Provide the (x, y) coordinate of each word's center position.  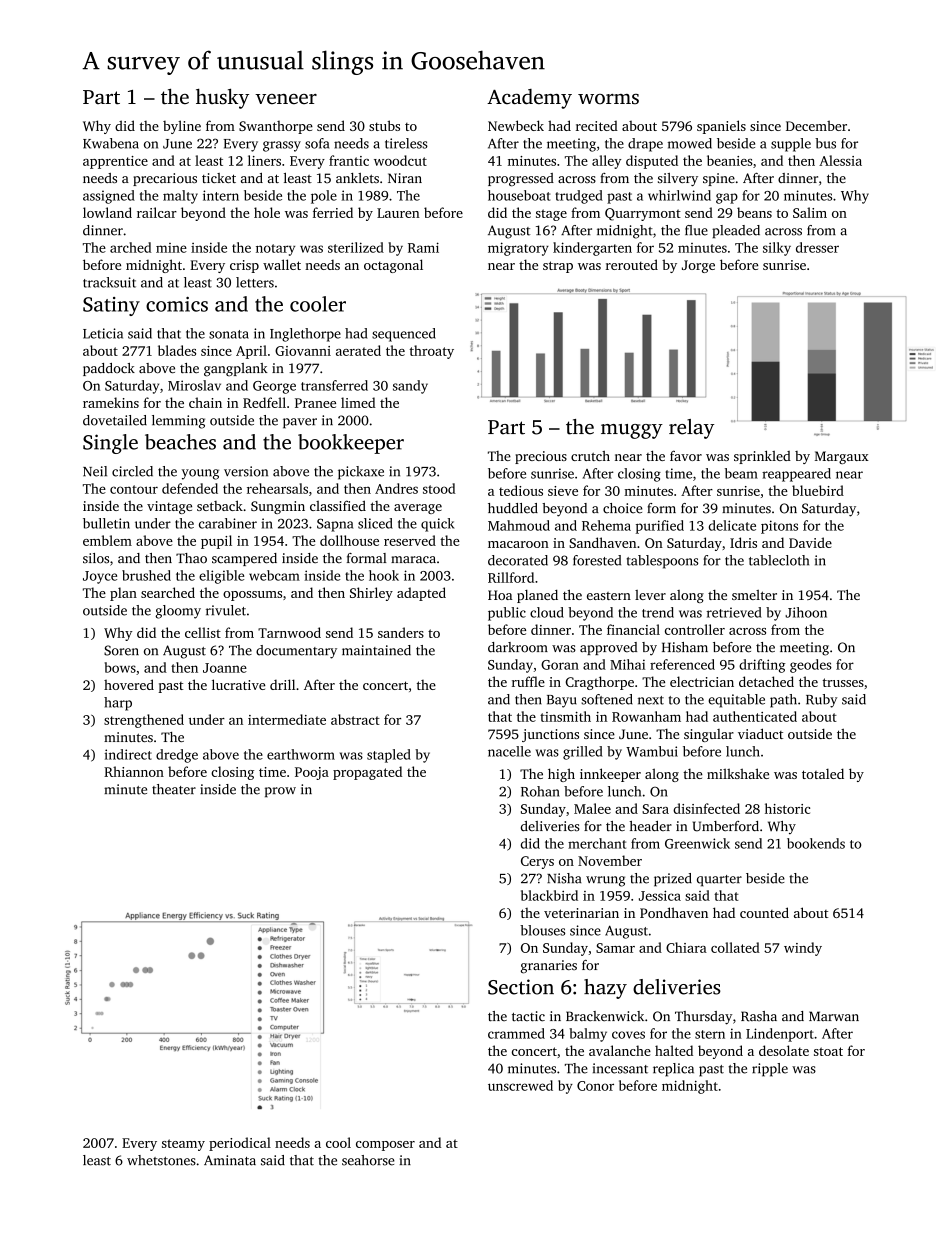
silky (777, 249)
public (507, 614)
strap (558, 267)
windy (803, 949)
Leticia (103, 333)
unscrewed (520, 1085)
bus (825, 143)
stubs (384, 125)
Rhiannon (134, 771)
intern (221, 195)
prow (280, 792)
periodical (240, 1144)
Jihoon (806, 612)
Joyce (100, 577)
